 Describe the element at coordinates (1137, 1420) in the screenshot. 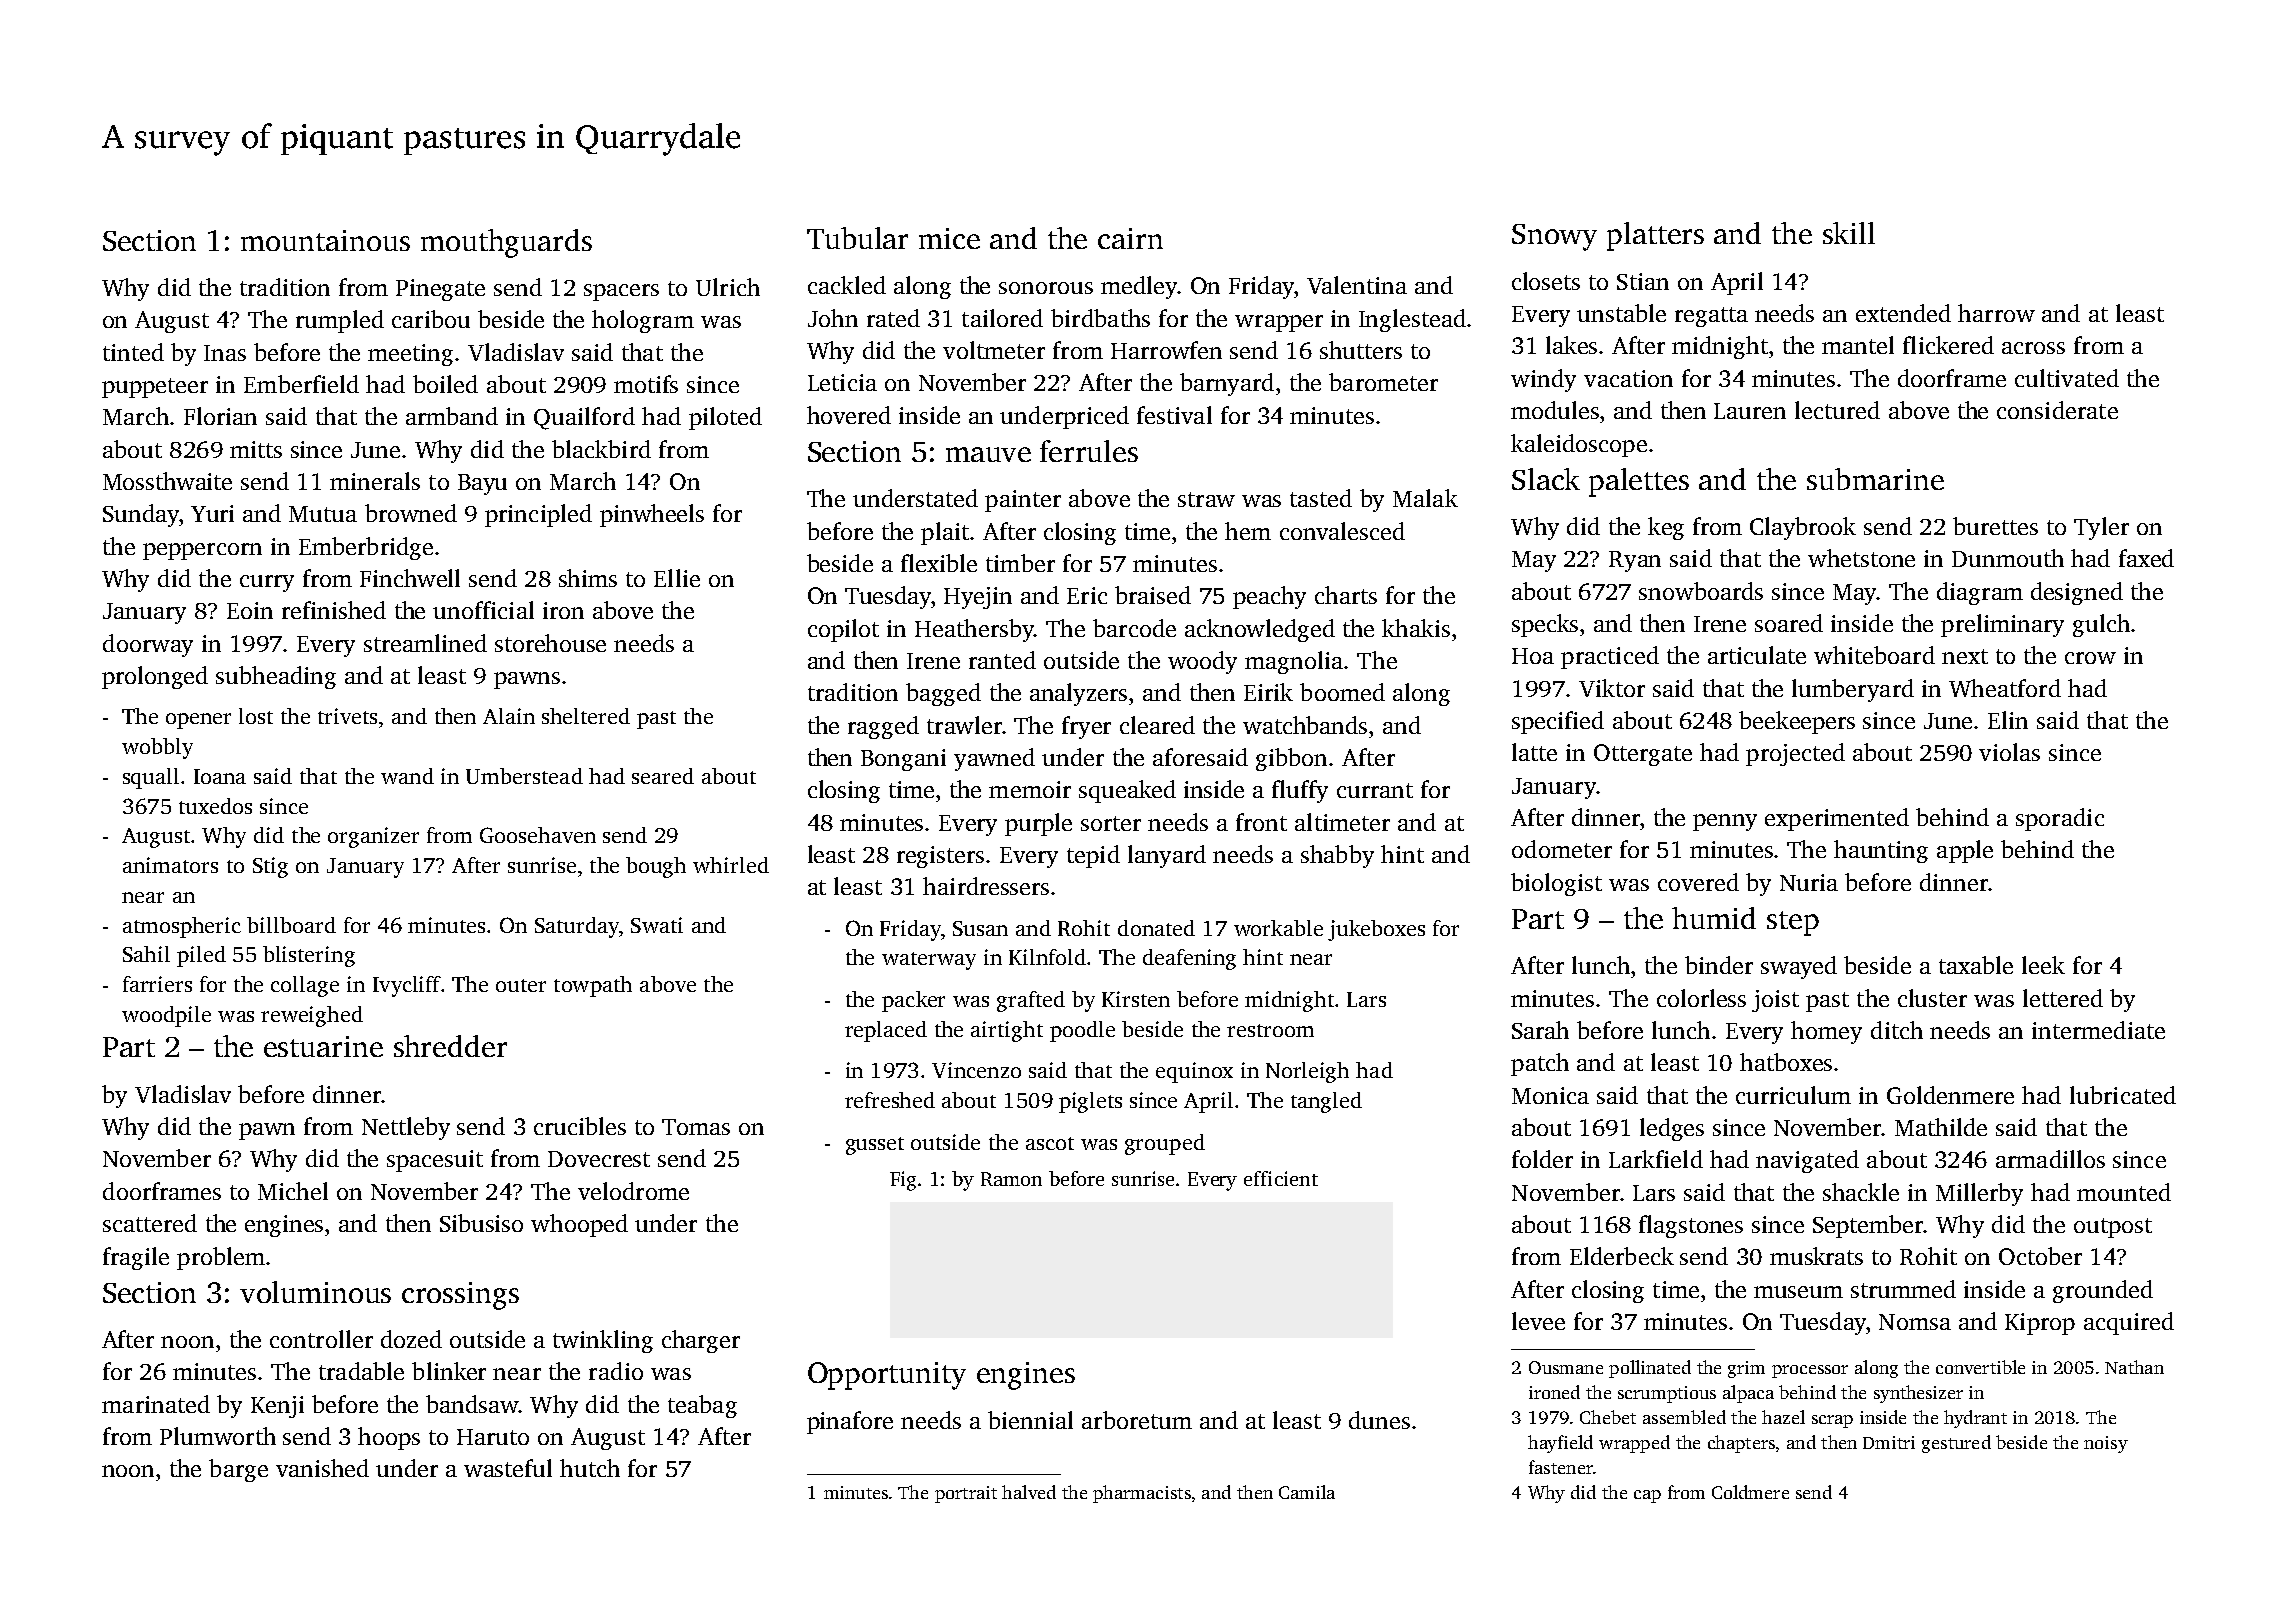

I see `arboretum` at that location.
